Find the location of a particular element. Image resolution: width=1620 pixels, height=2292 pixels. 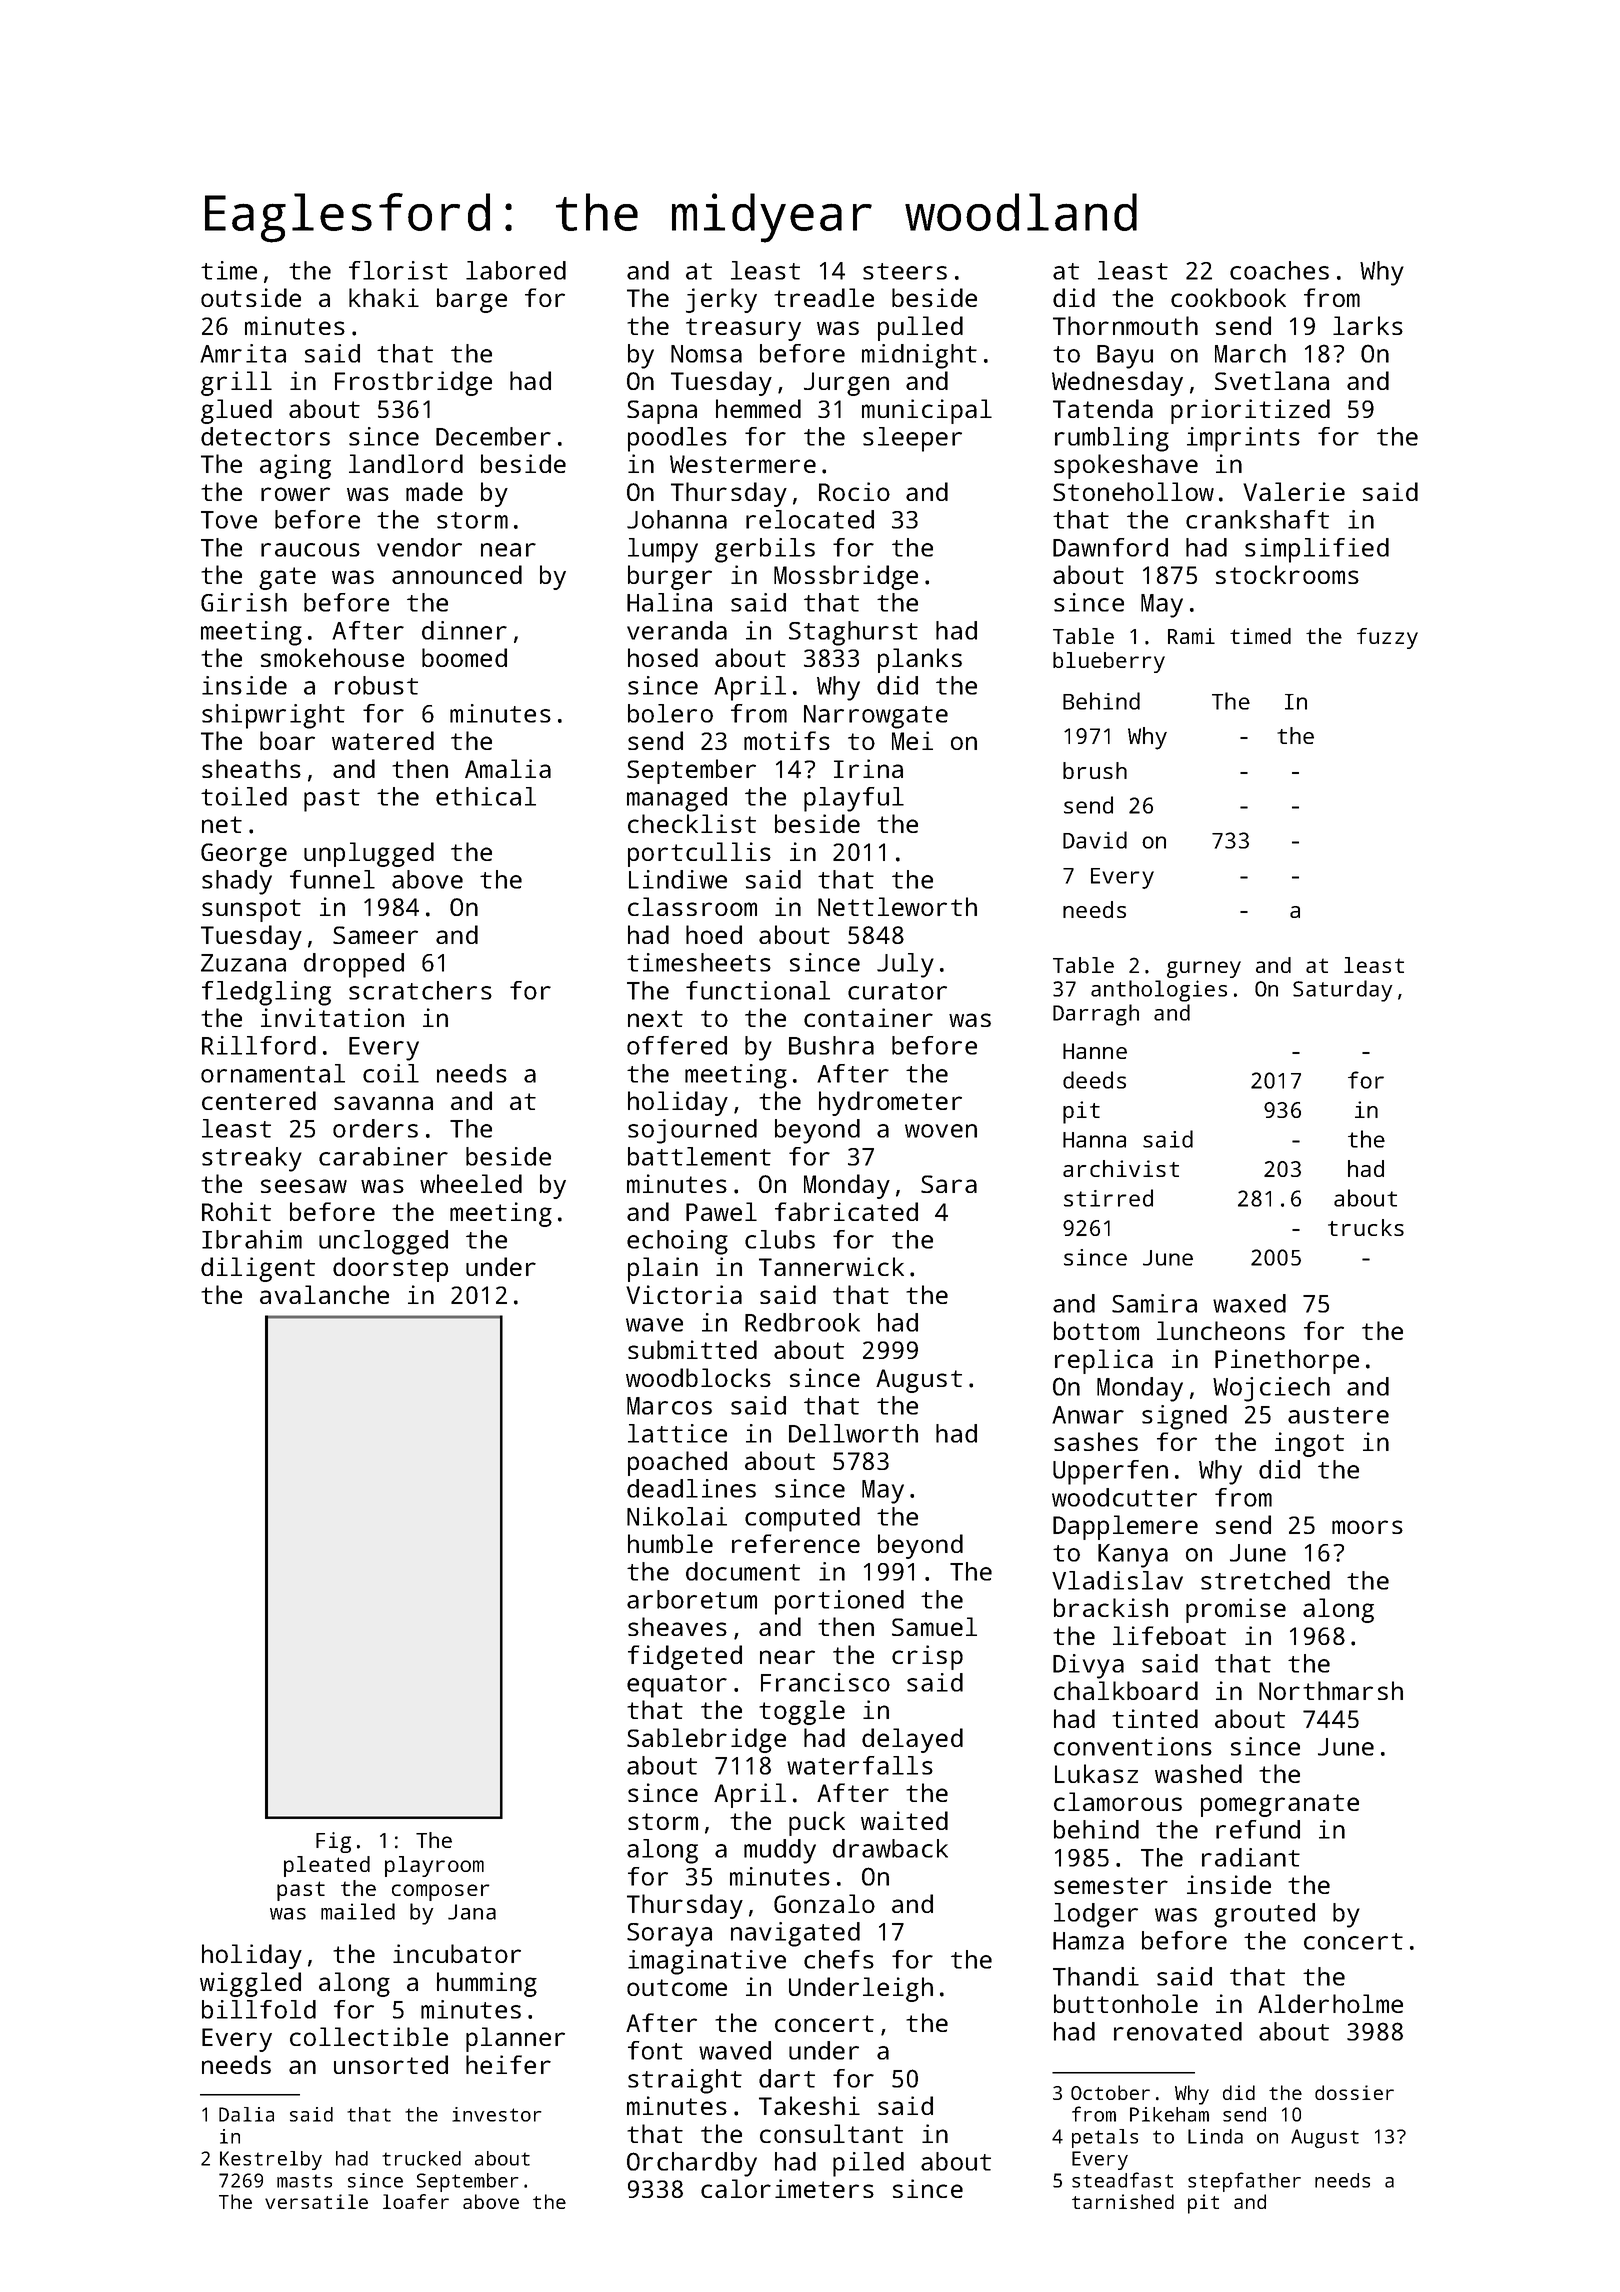

clamorous is located at coordinates (1118, 1801).
